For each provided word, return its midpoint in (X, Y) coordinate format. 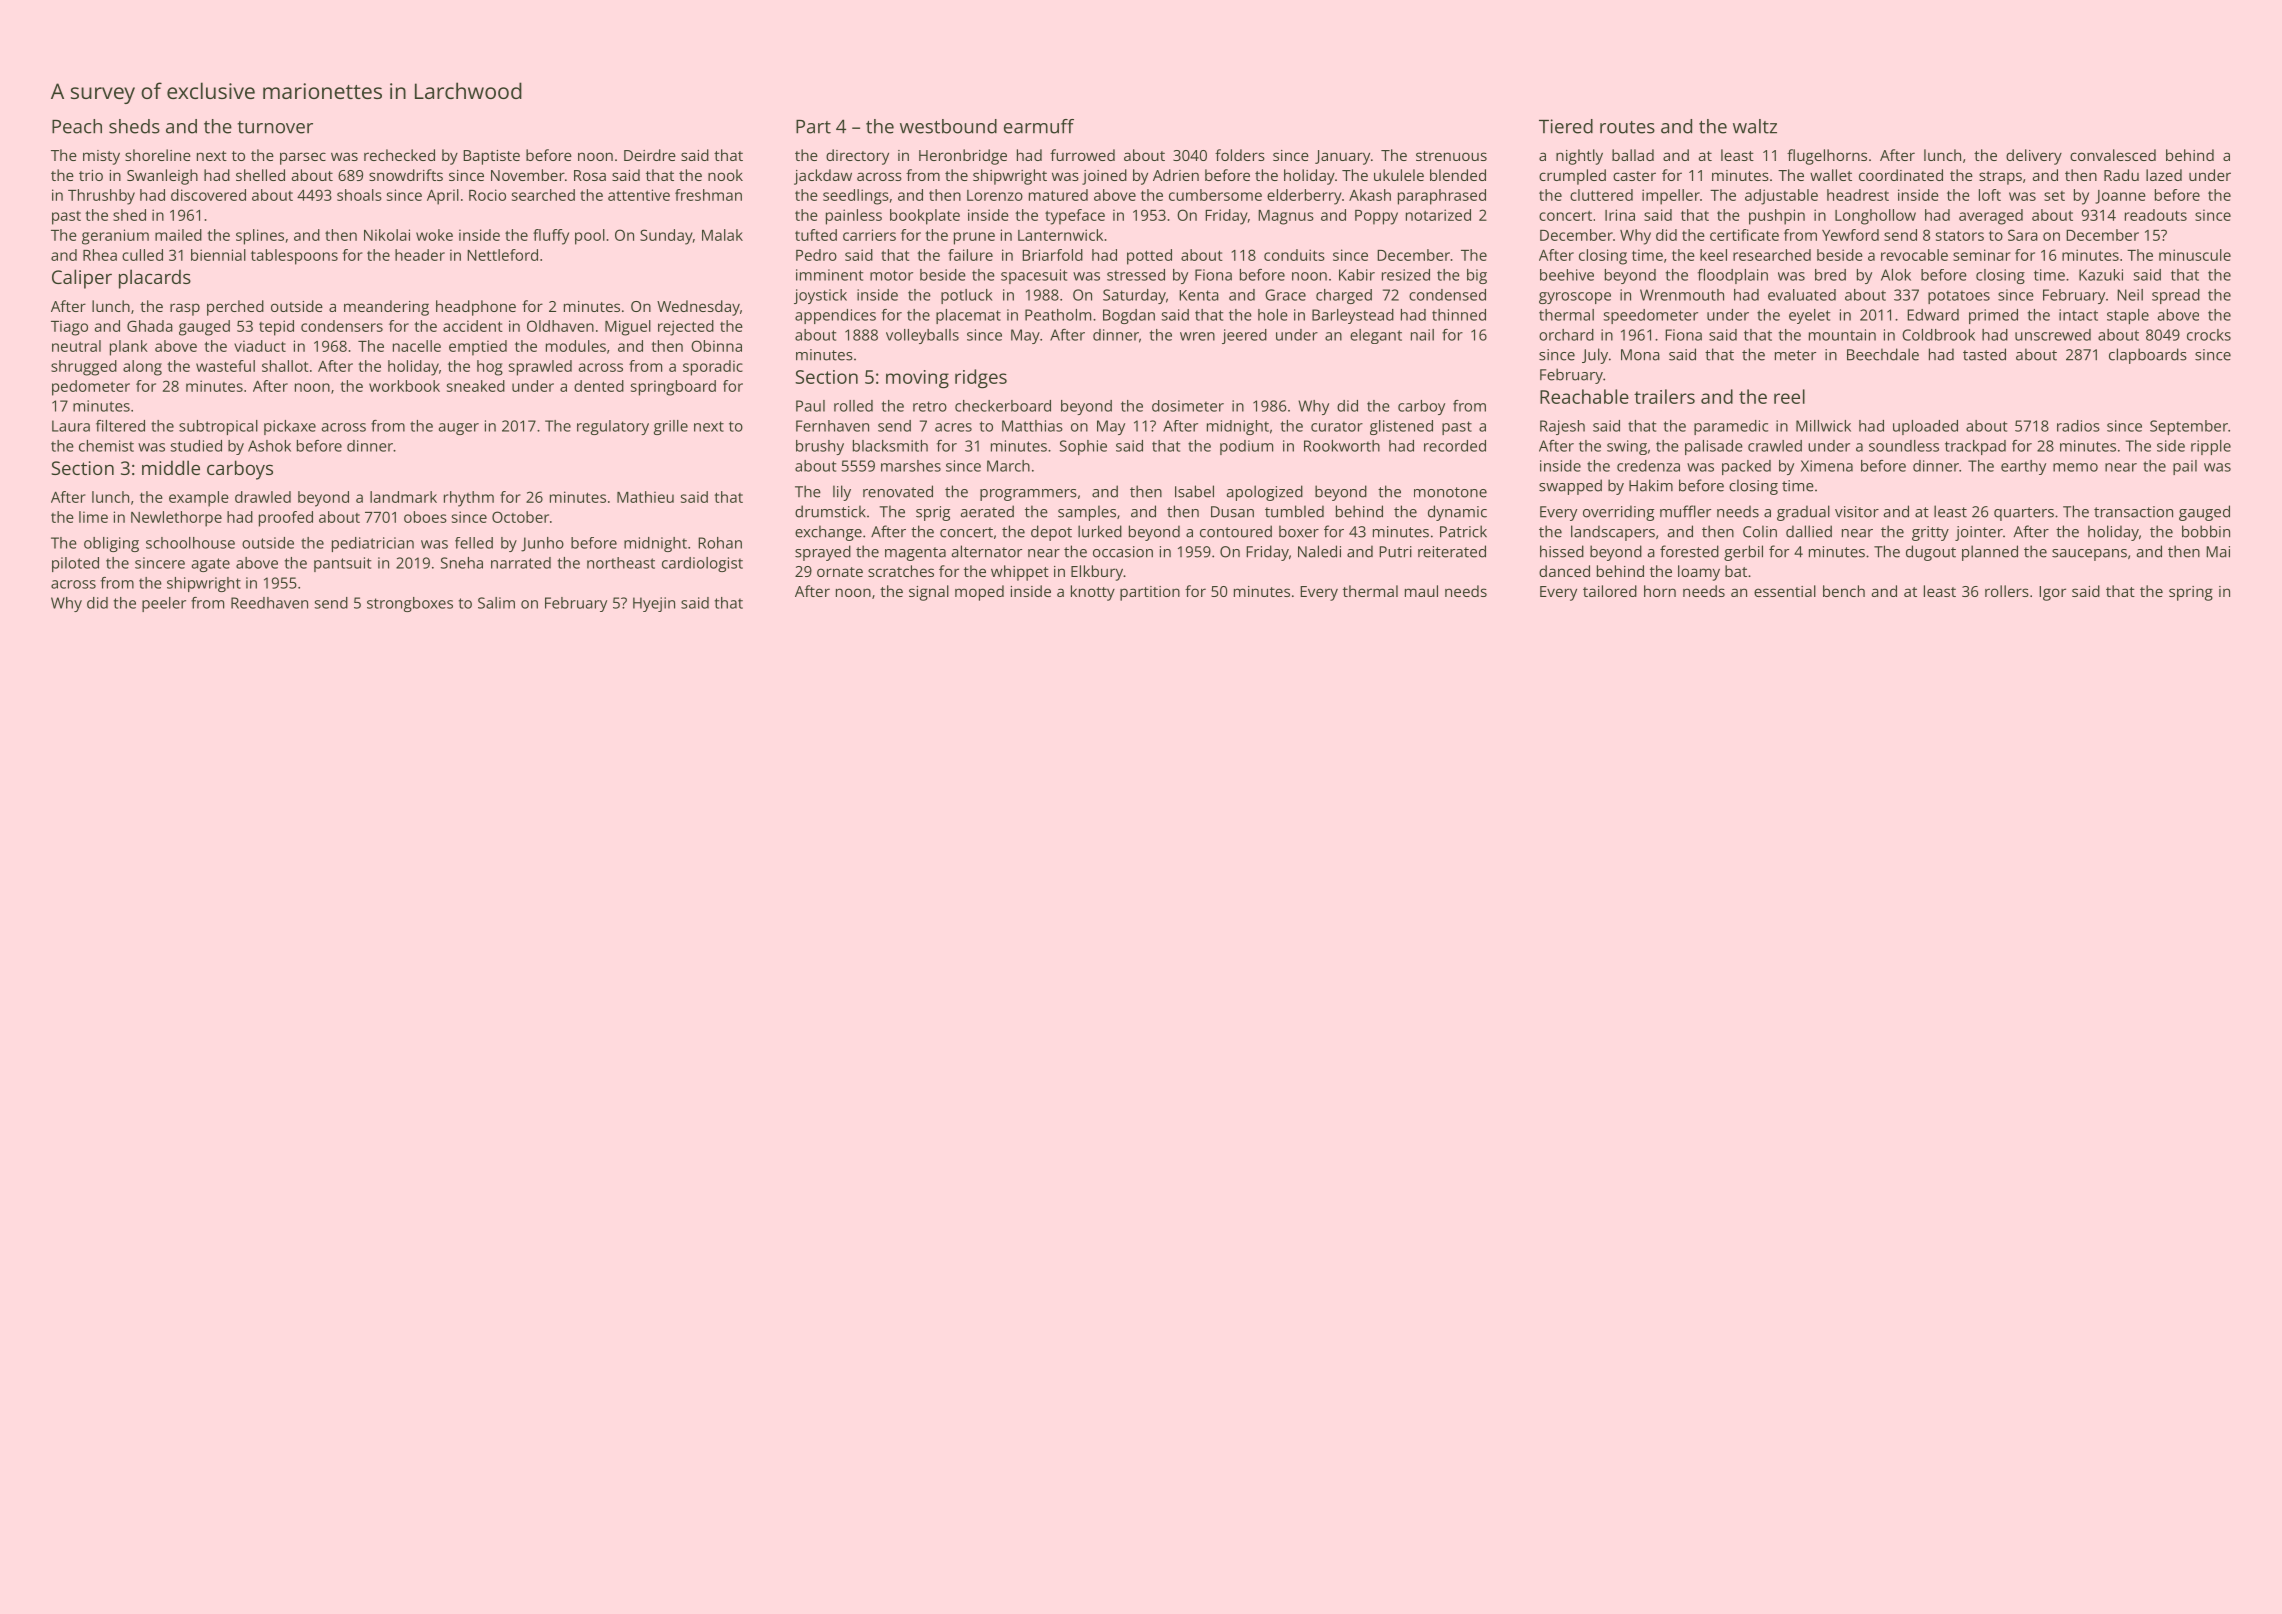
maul (1421, 591)
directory (857, 157)
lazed (2164, 175)
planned (1990, 553)
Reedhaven (269, 603)
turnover (275, 127)
